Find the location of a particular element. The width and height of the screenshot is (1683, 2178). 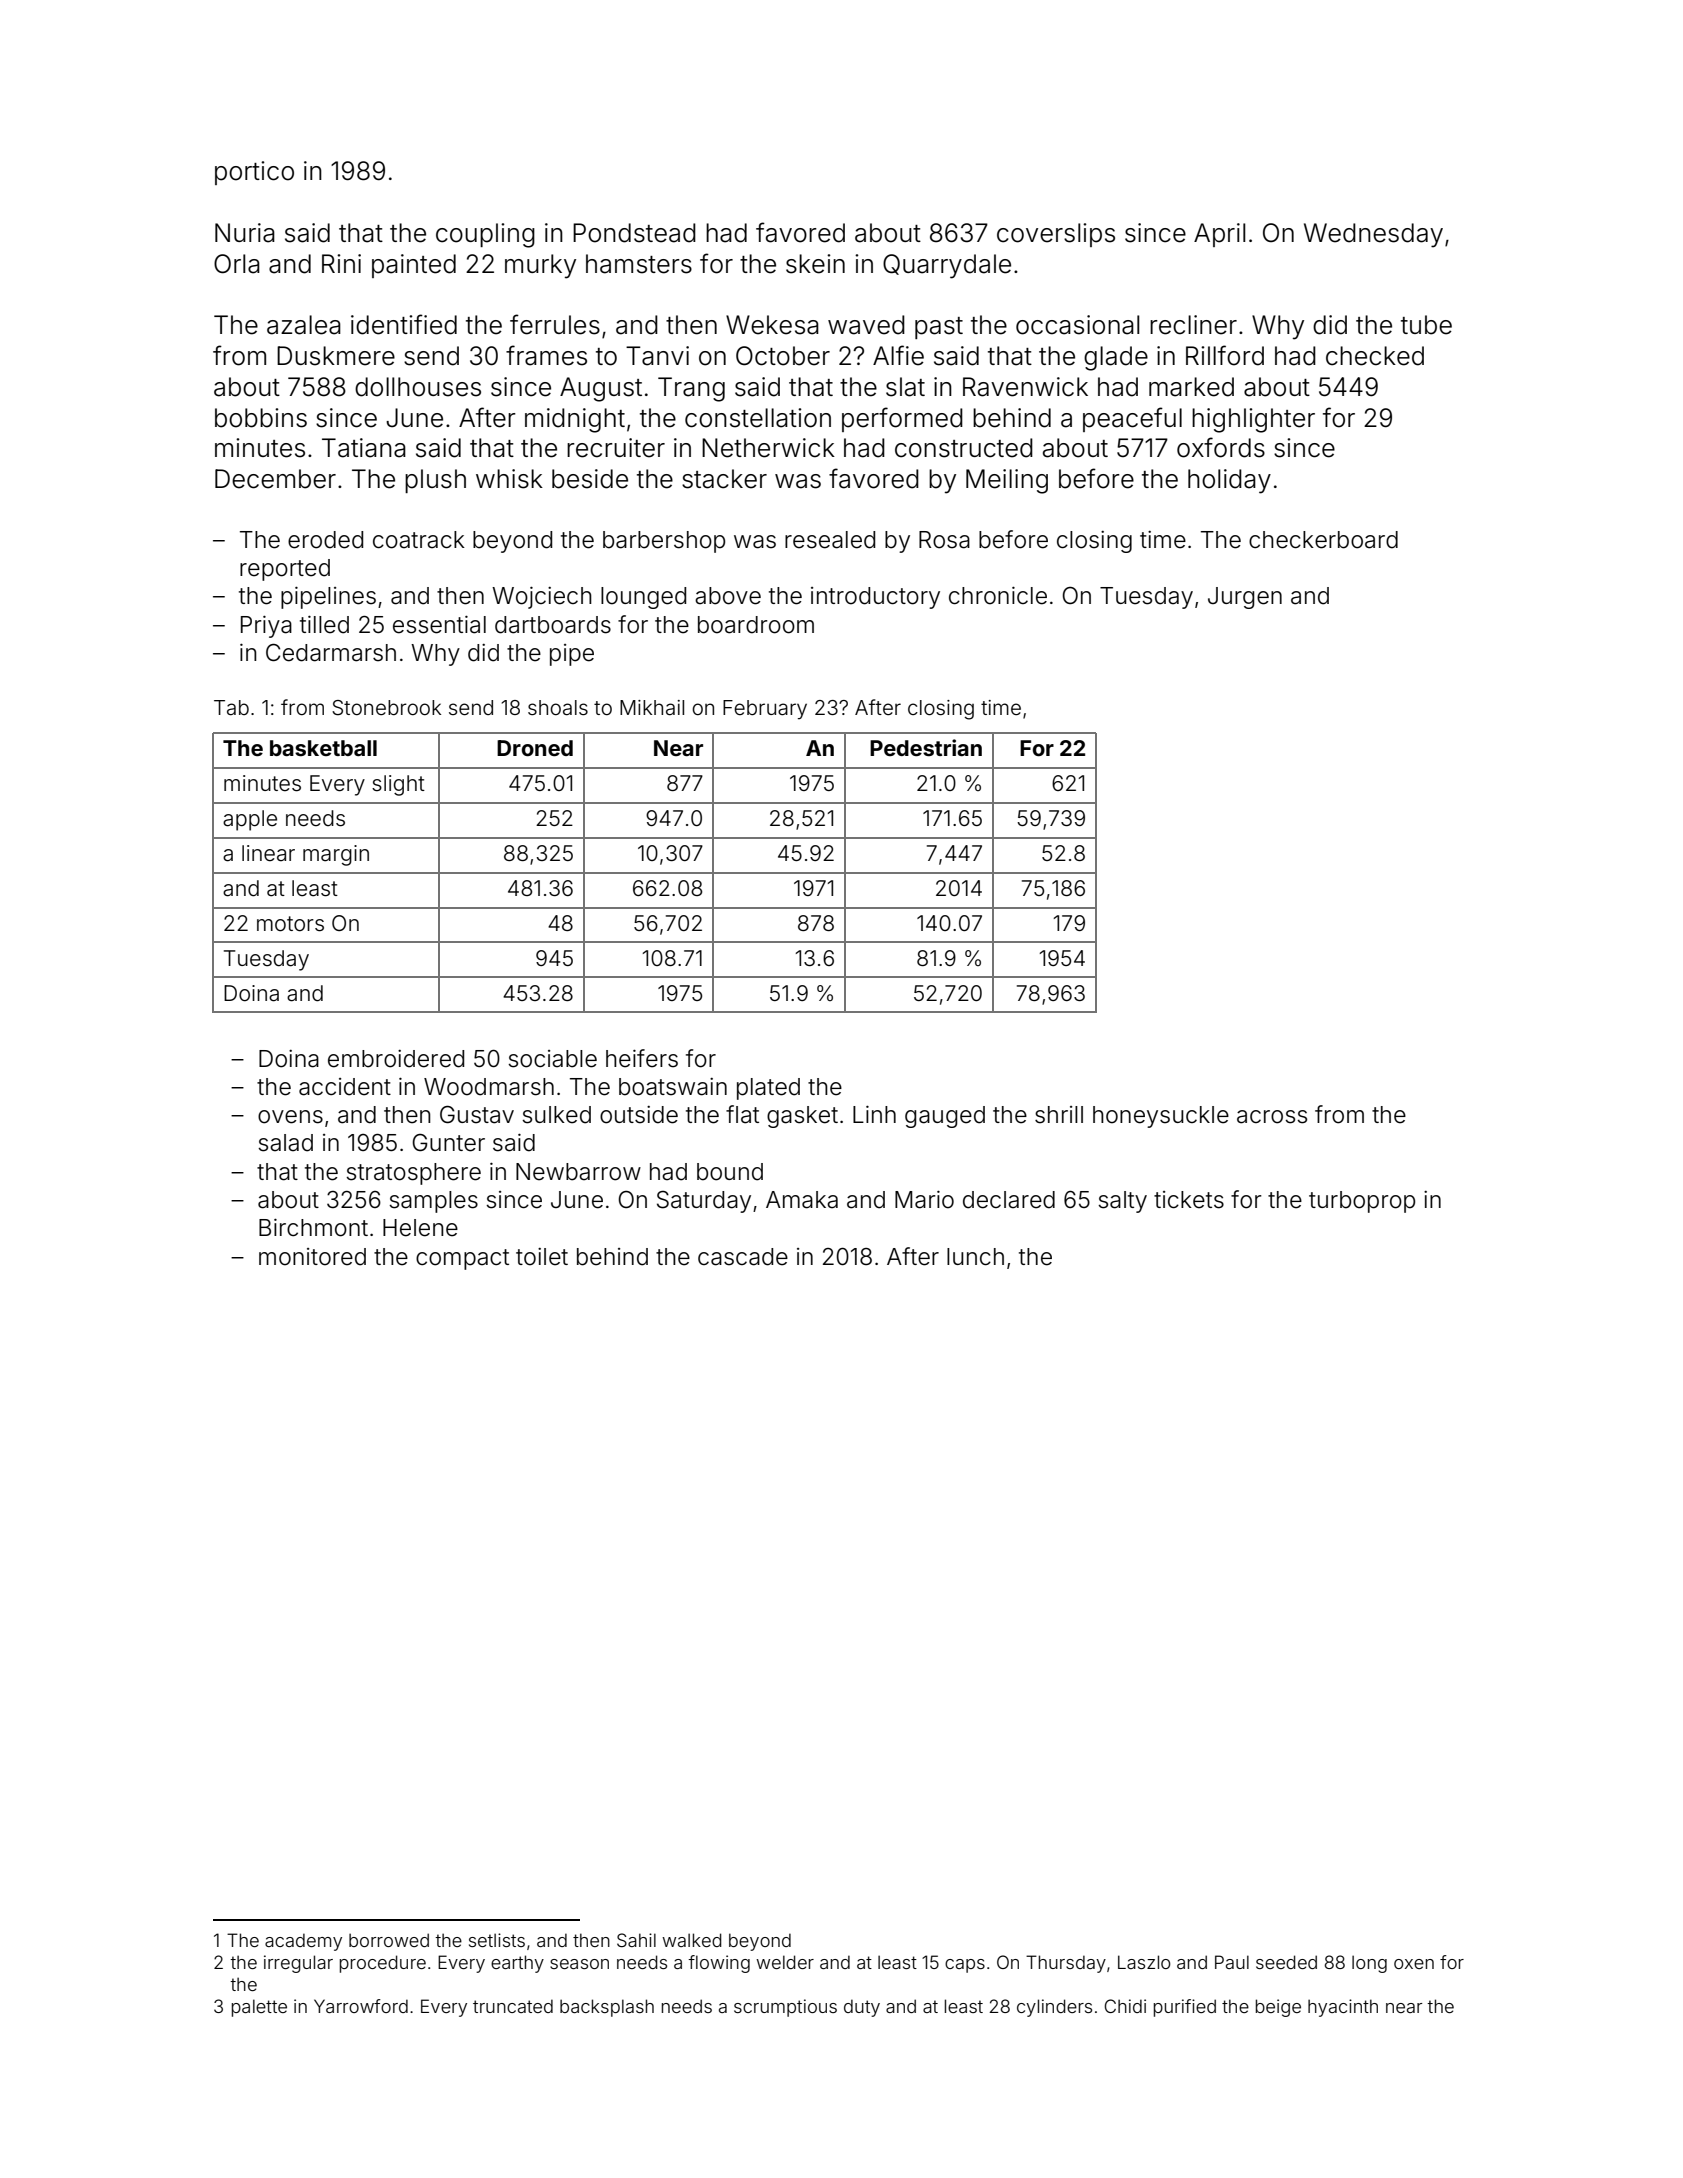

Quarrydale is located at coordinates (947, 266).
